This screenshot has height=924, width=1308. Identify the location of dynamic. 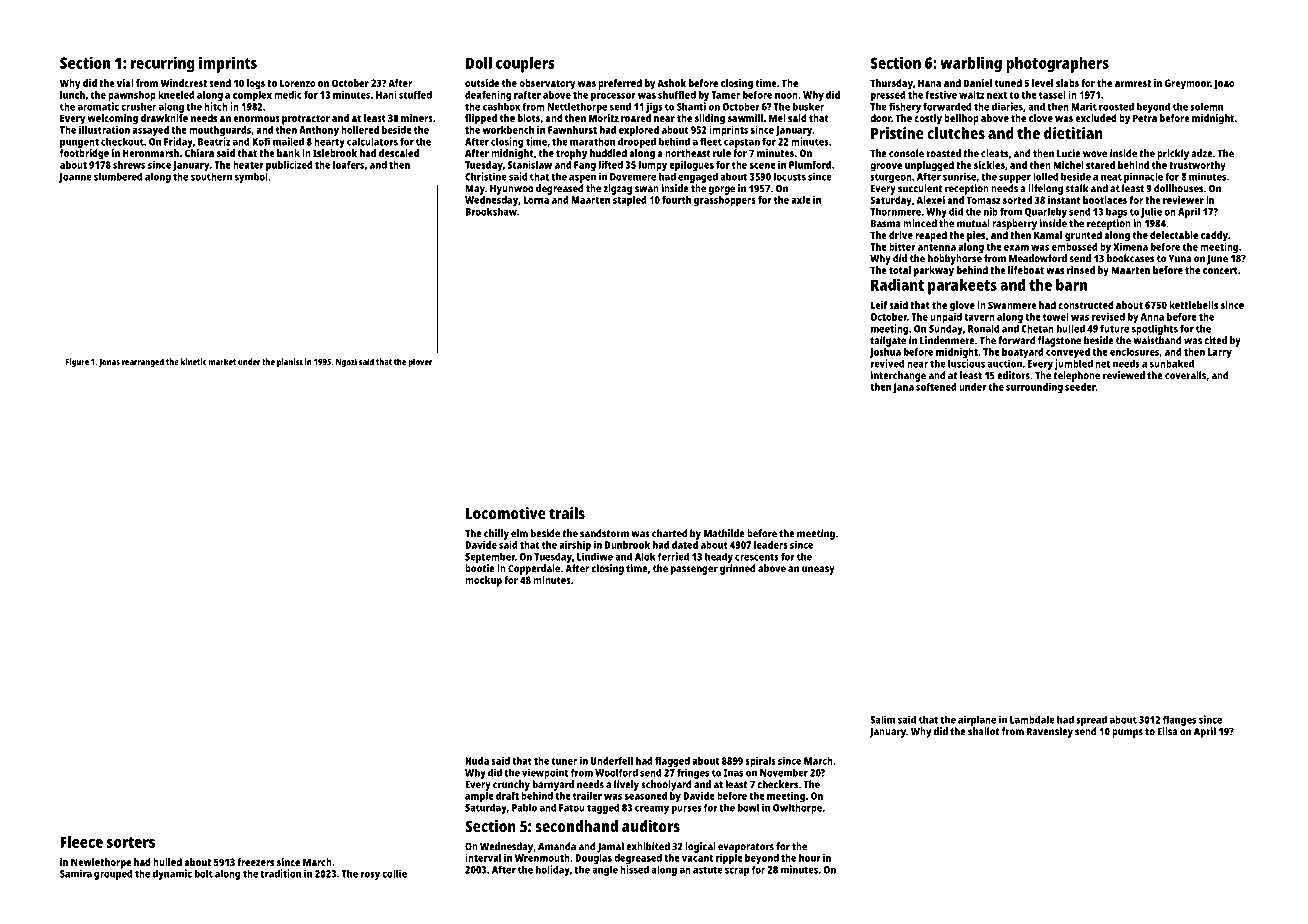
(172, 874).
